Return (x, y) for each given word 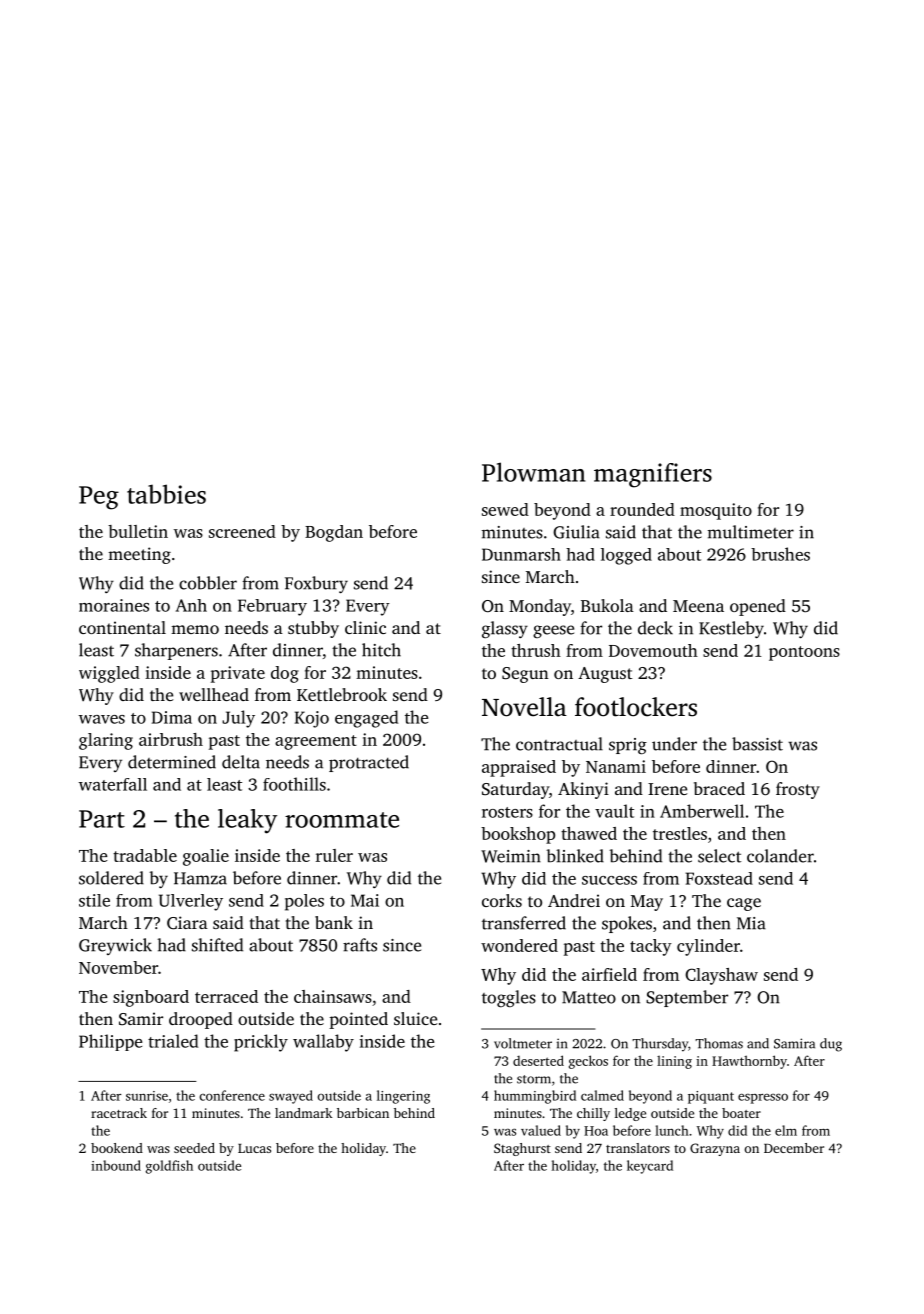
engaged (366, 719)
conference (232, 1095)
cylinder (708, 947)
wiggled (109, 674)
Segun (525, 675)
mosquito (716, 511)
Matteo (589, 997)
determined (172, 762)
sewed (505, 509)
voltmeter (523, 1043)
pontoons (804, 653)
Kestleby (731, 629)
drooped (201, 1020)
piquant (711, 1097)
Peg (99, 498)
